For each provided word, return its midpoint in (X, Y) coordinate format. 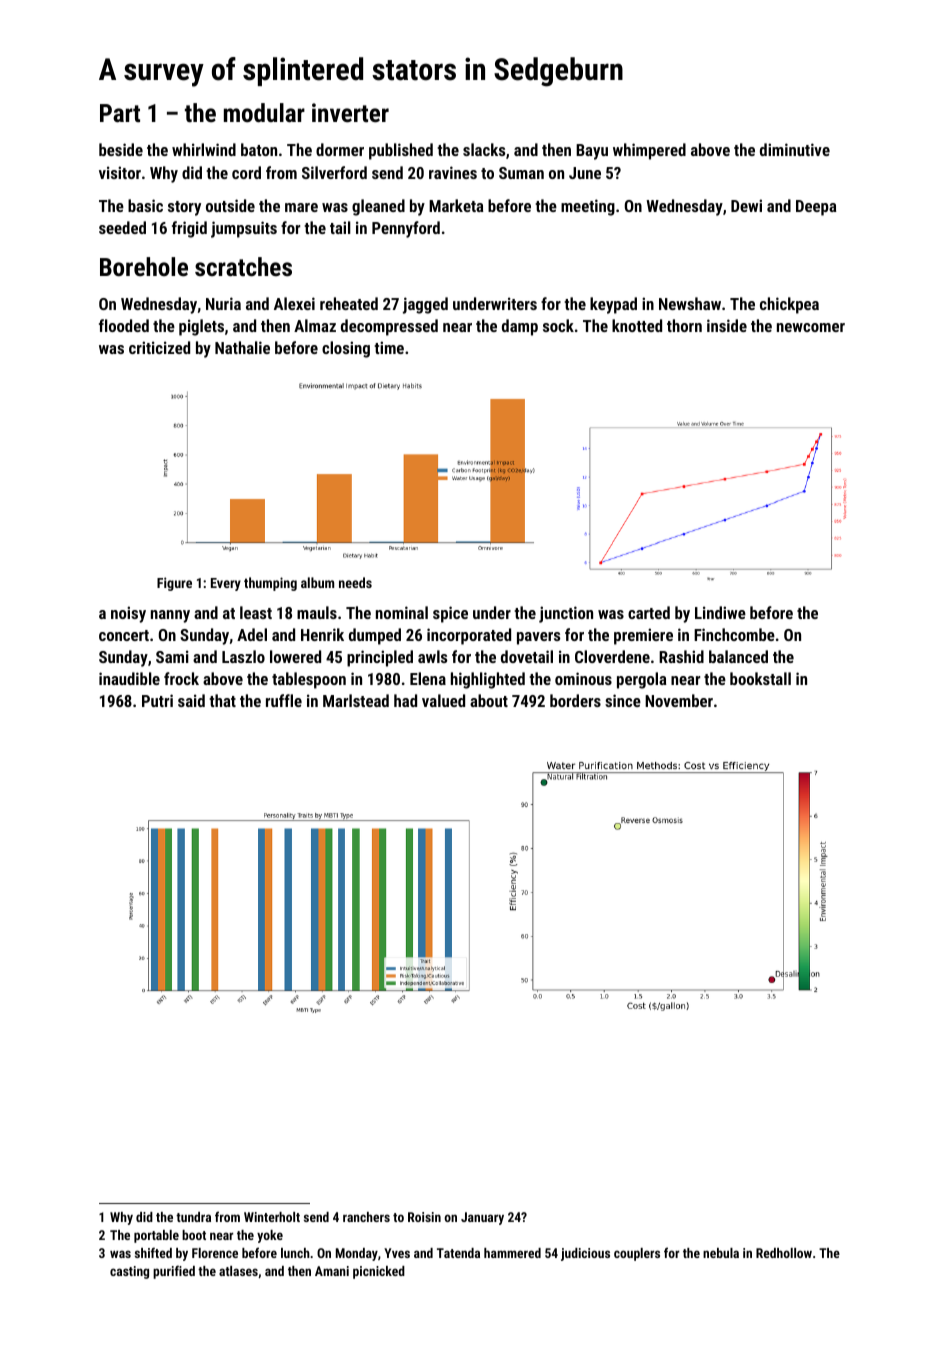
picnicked (379, 1272)
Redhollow (784, 1253)
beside (121, 149)
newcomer (811, 327)
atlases (238, 1271)
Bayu (592, 152)
